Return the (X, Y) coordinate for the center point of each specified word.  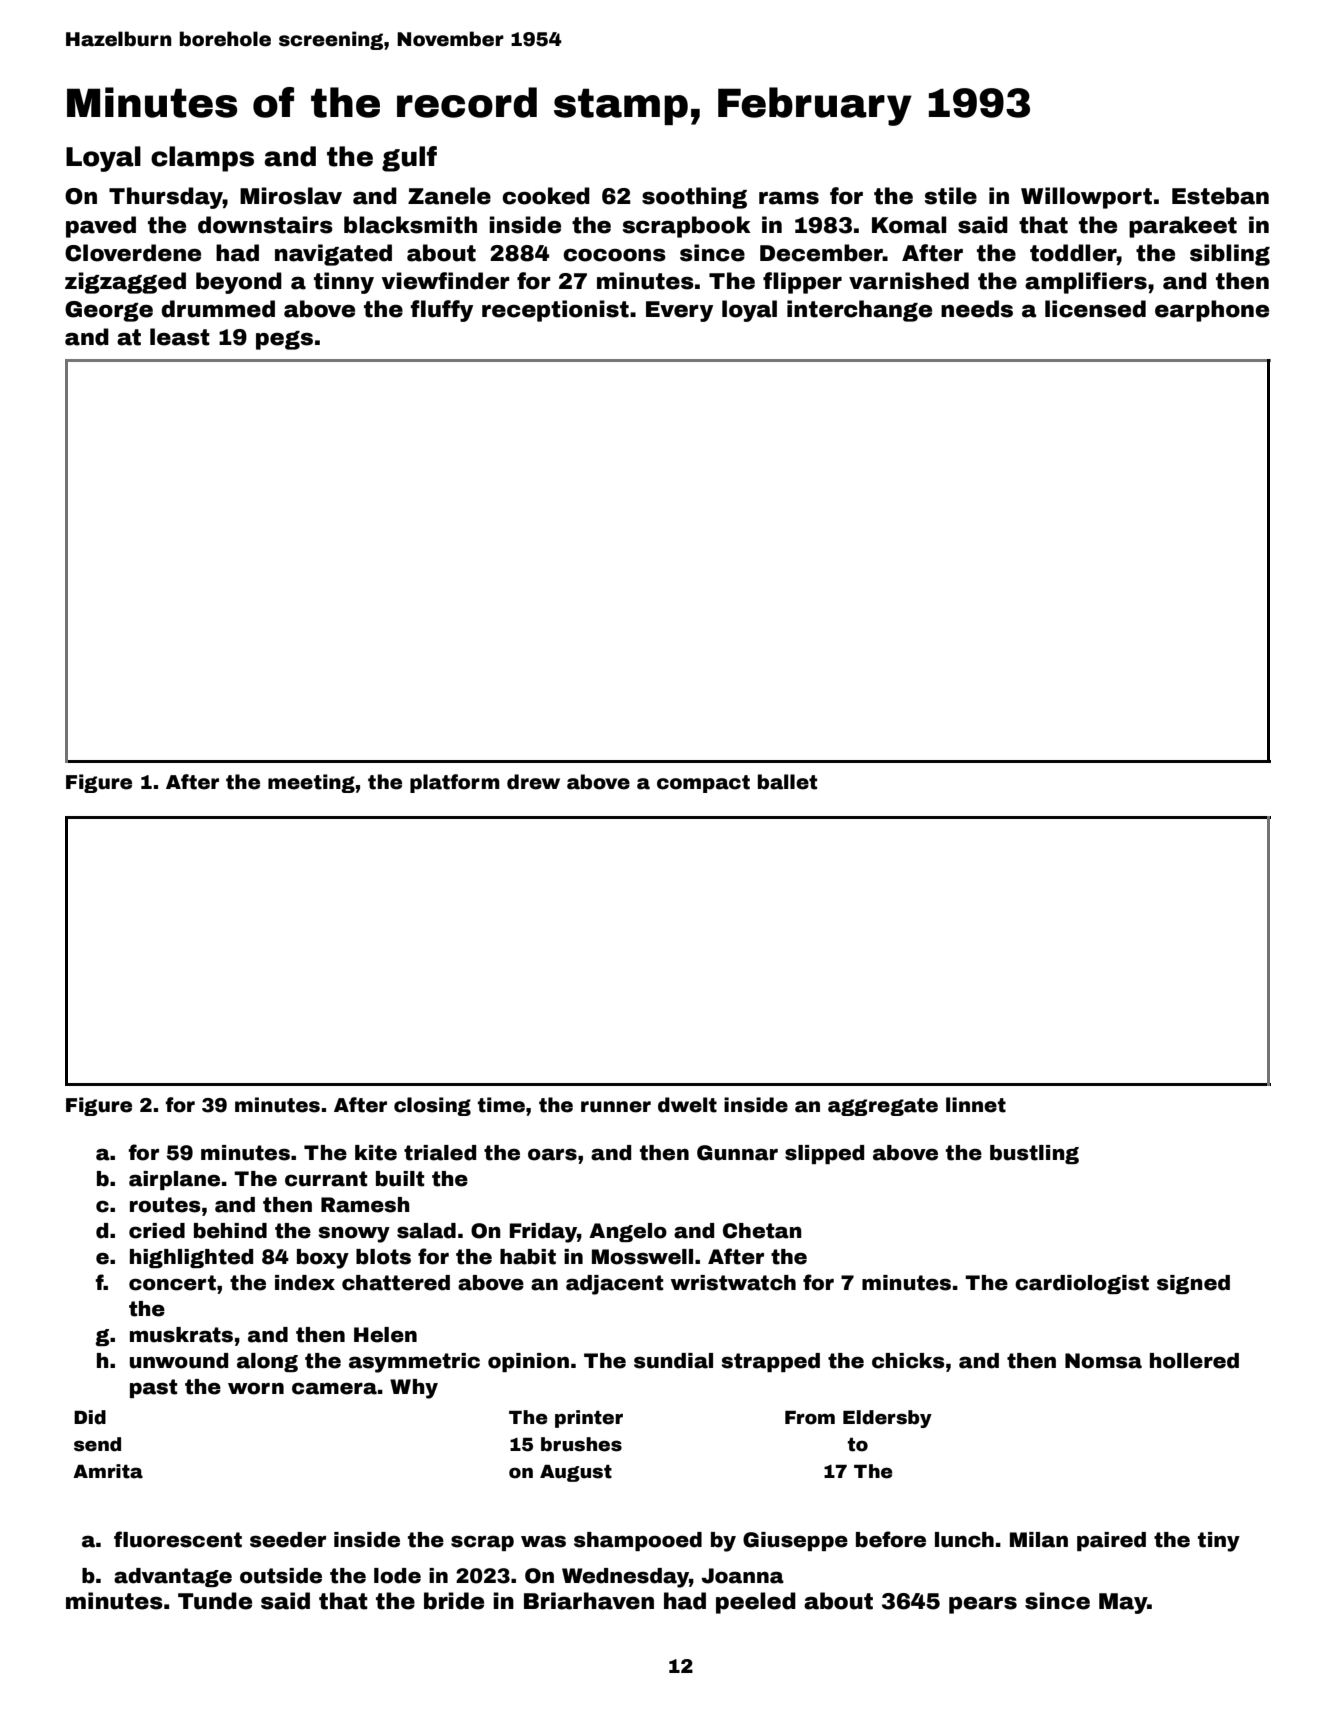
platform (455, 783)
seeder (288, 1540)
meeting (311, 783)
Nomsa (1103, 1361)
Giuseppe (795, 1541)
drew (533, 782)
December (821, 253)
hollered (1194, 1361)
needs (977, 309)
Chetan (762, 1231)
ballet (787, 782)
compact (703, 784)
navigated (333, 255)
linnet (976, 1105)
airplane (174, 1180)
